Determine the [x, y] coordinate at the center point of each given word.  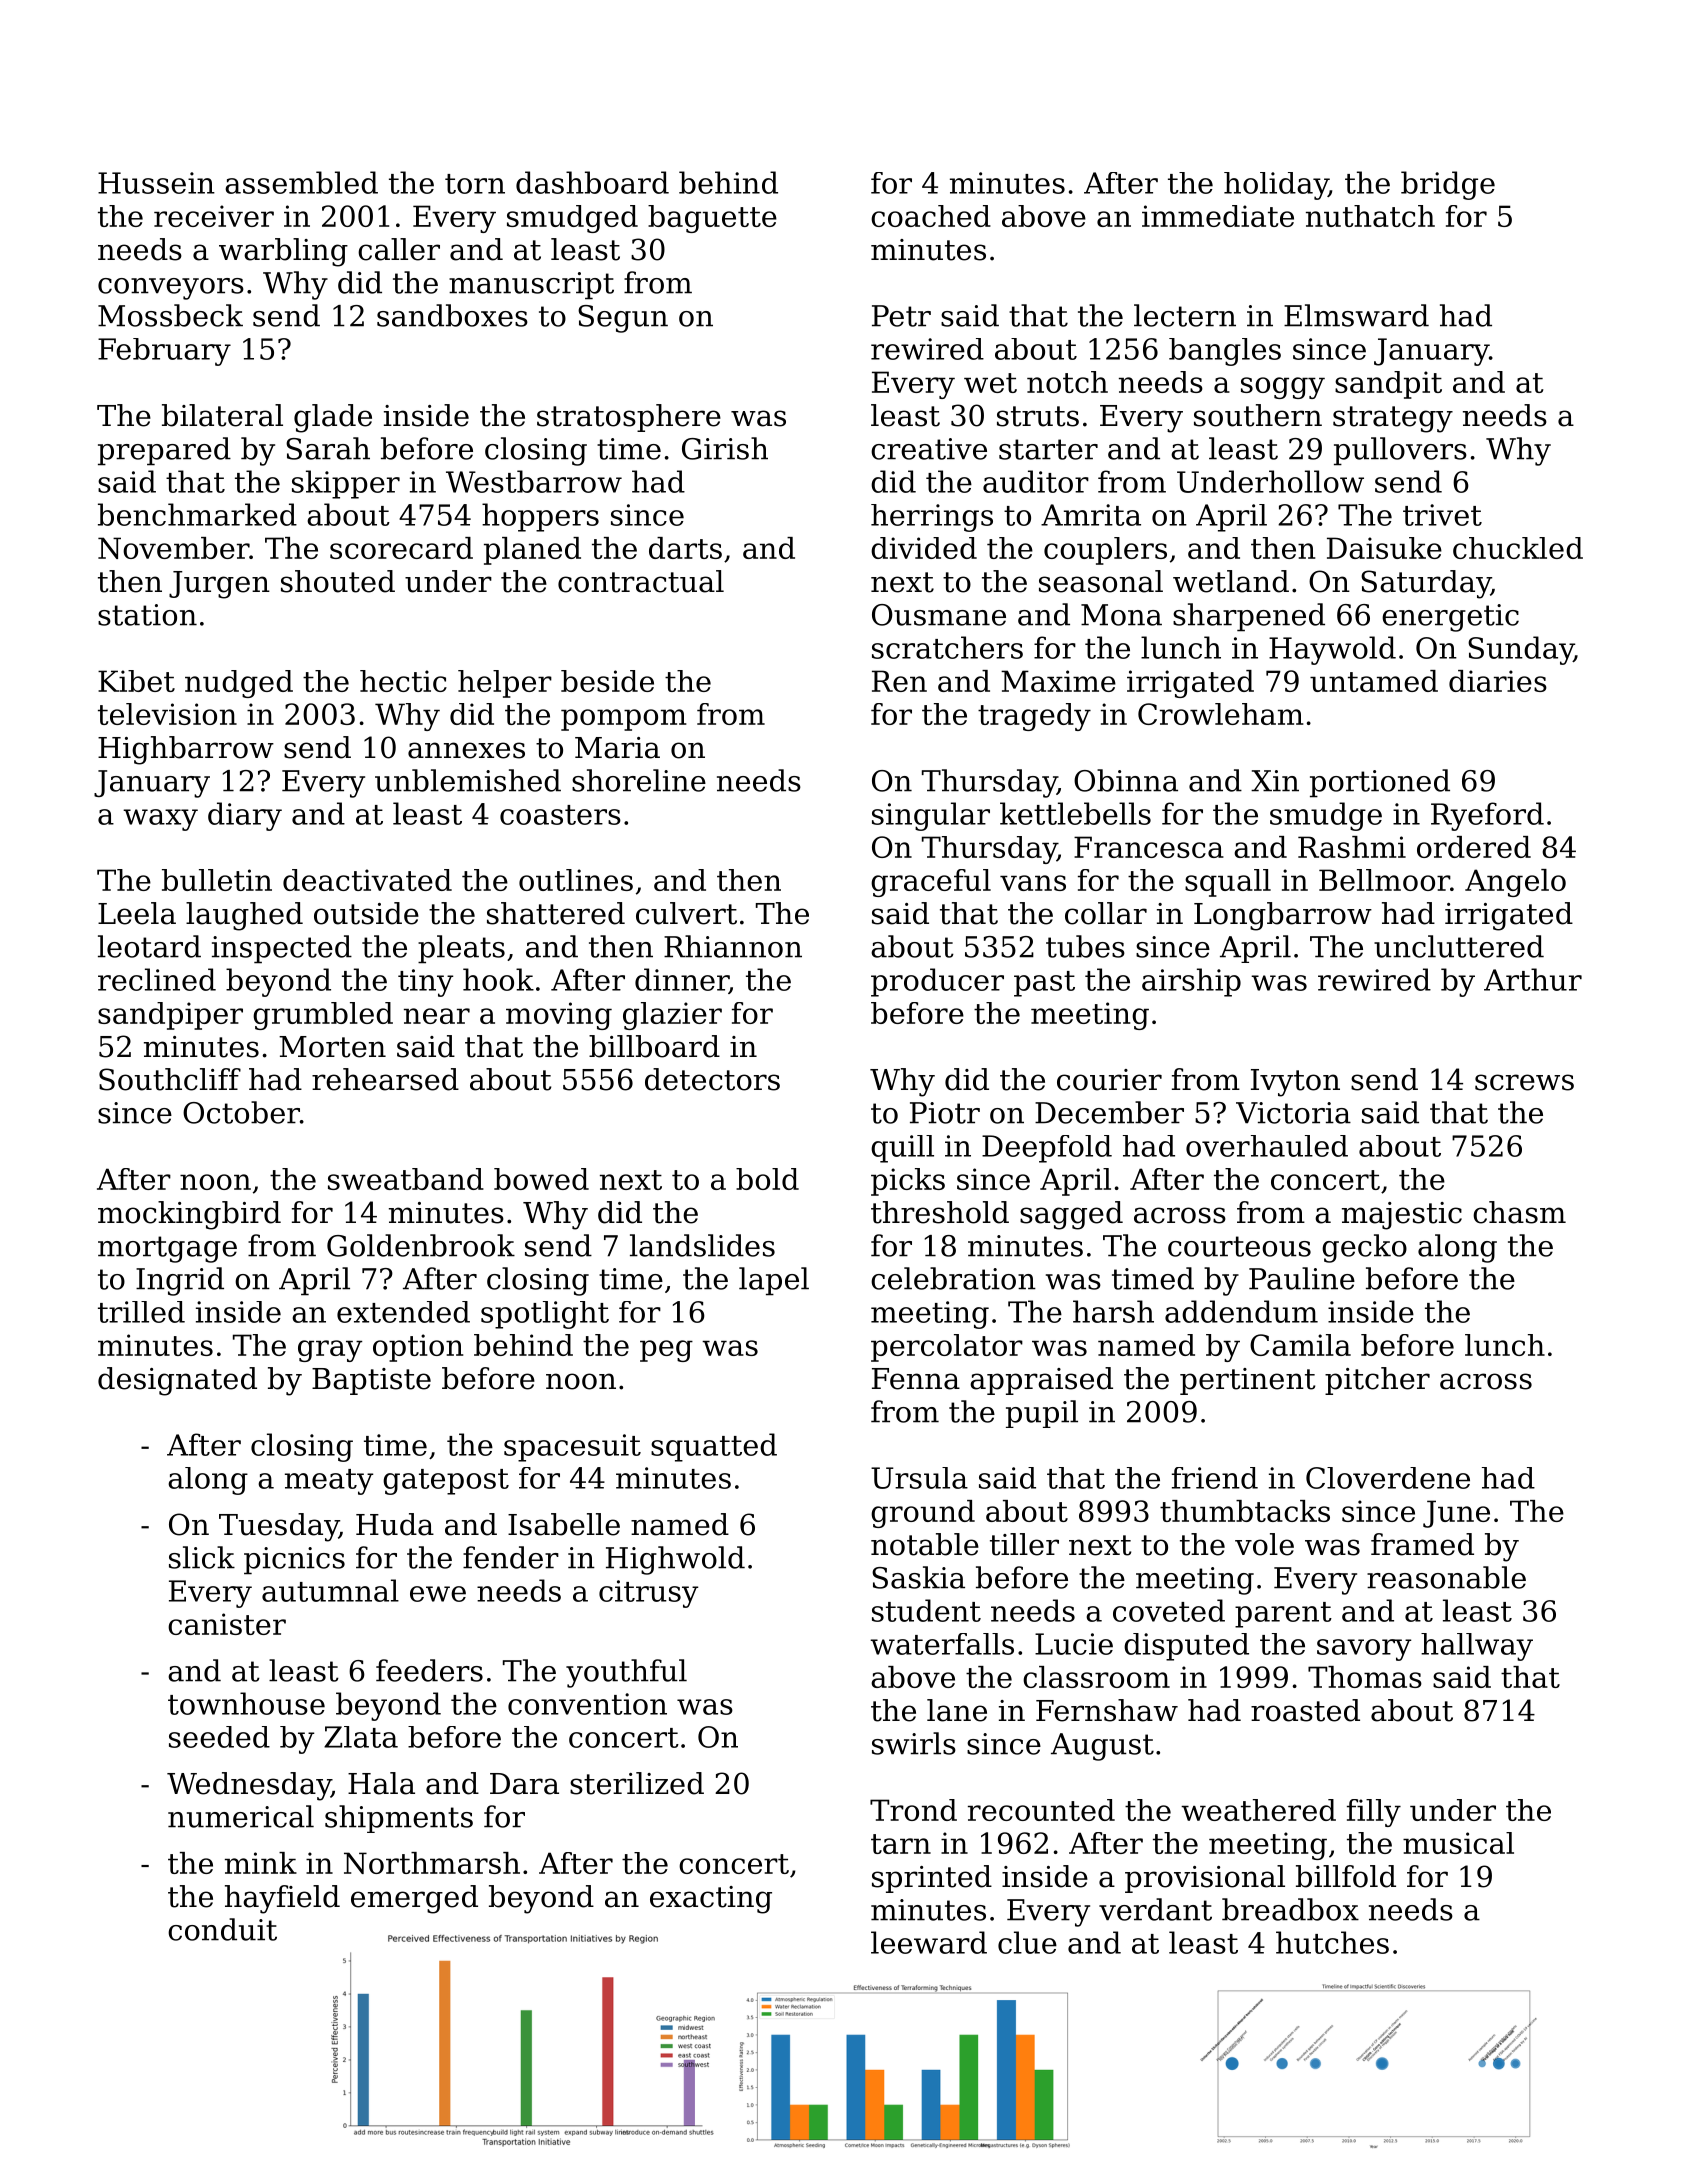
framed [1422, 1544]
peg [666, 1351]
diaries [1498, 681]
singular [931, 816]
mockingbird [189, 1215]
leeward [929, 1942]
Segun [623, 319]
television [167, 714]
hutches [1332, 1942]
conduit [222, 1929]
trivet [1442, 515]
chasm [1519, 1212]
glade [333, 418]
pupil [1042, 1414]
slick [202, 1557]
